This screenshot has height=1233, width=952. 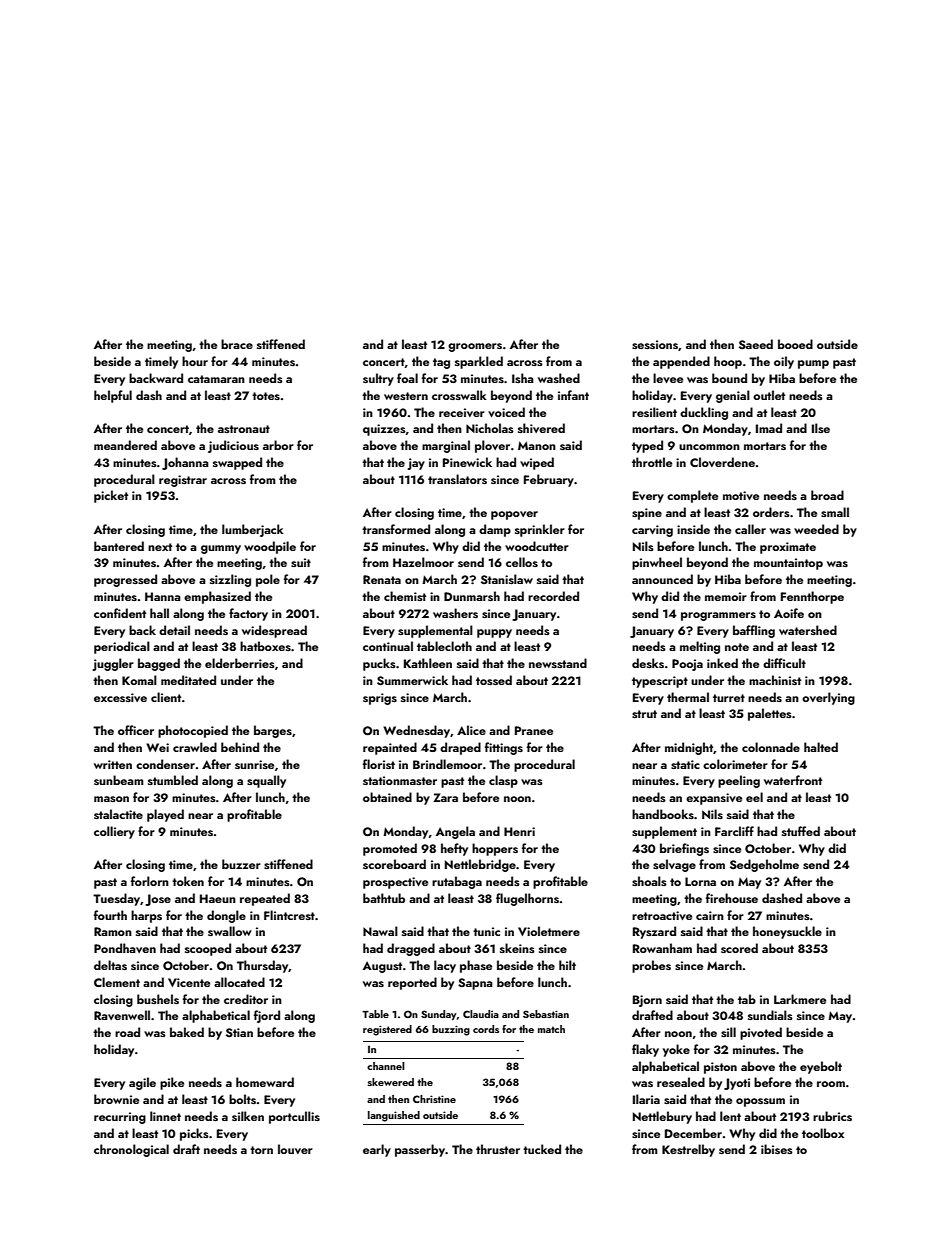 I want to click on clasp, so click(x=503, y=781).
